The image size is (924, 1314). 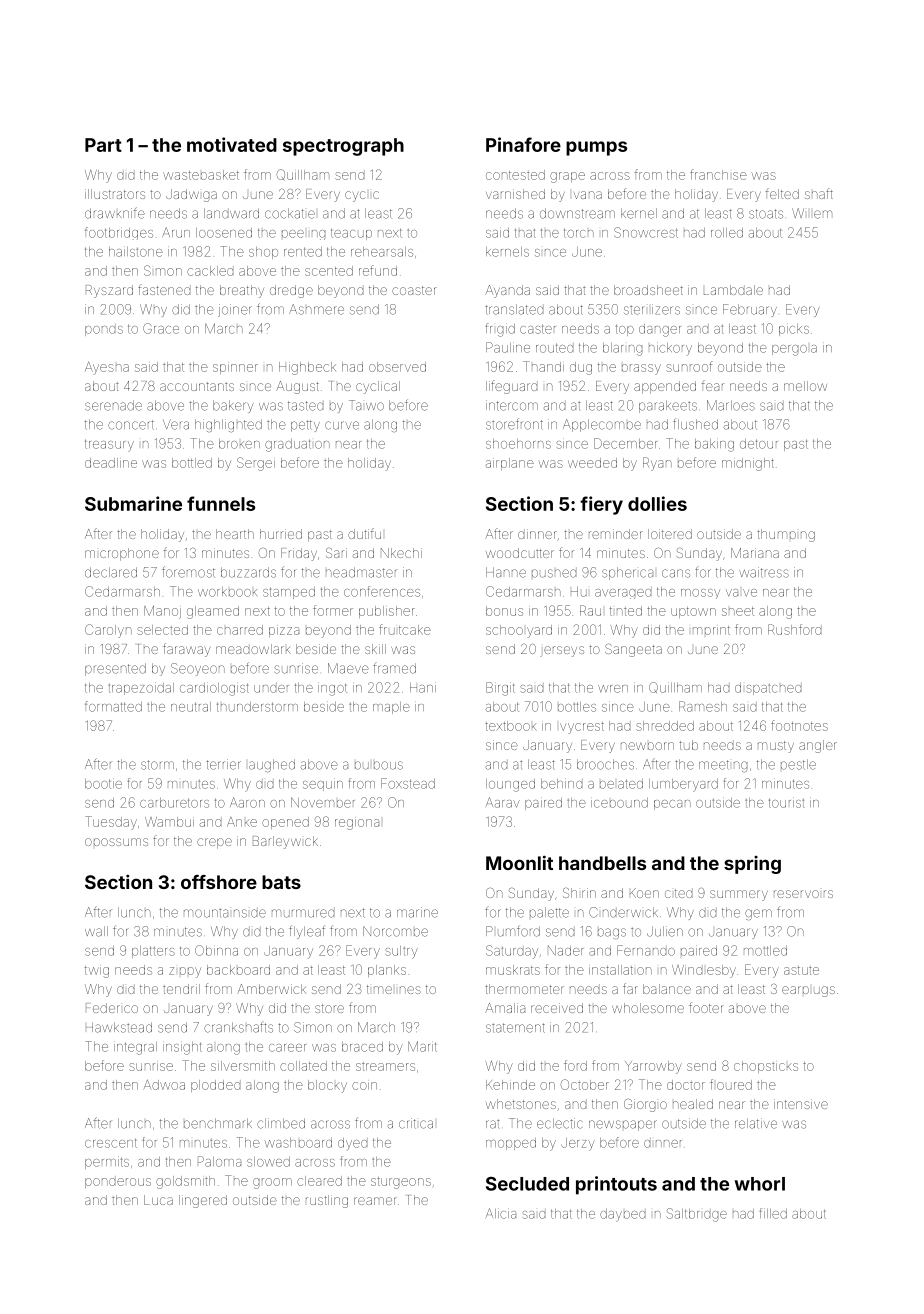 What do you see at coordinates (118, 1183) in the screenshot?
I see `ponderous` at bounding box center [118, 1183].
